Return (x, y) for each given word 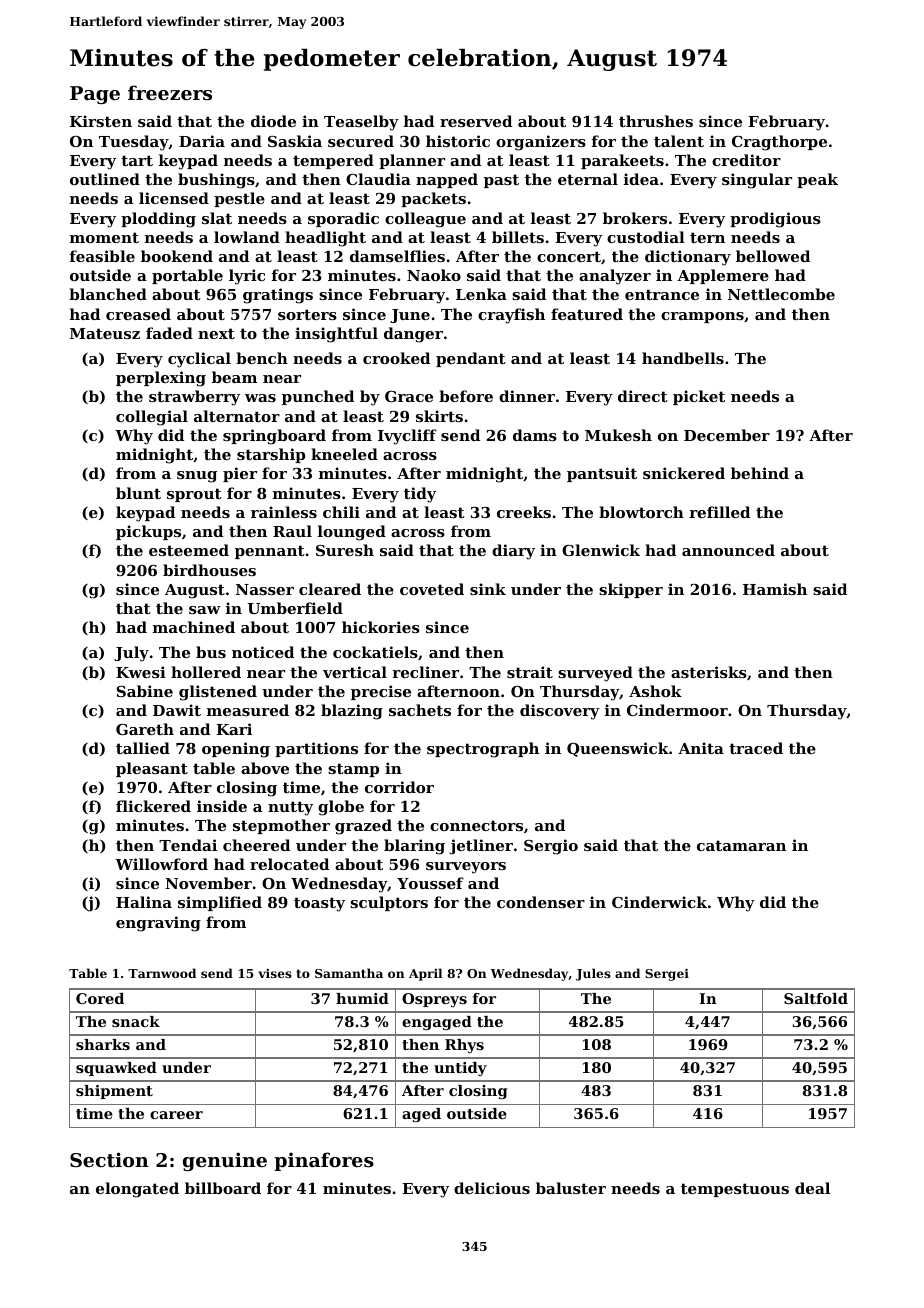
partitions (316, 749)
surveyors (466, 868)
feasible (102, 256)
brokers (635, 218)
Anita (701, 748)
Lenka (481, 294)
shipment (114, 1092)
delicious (492, 1188)
